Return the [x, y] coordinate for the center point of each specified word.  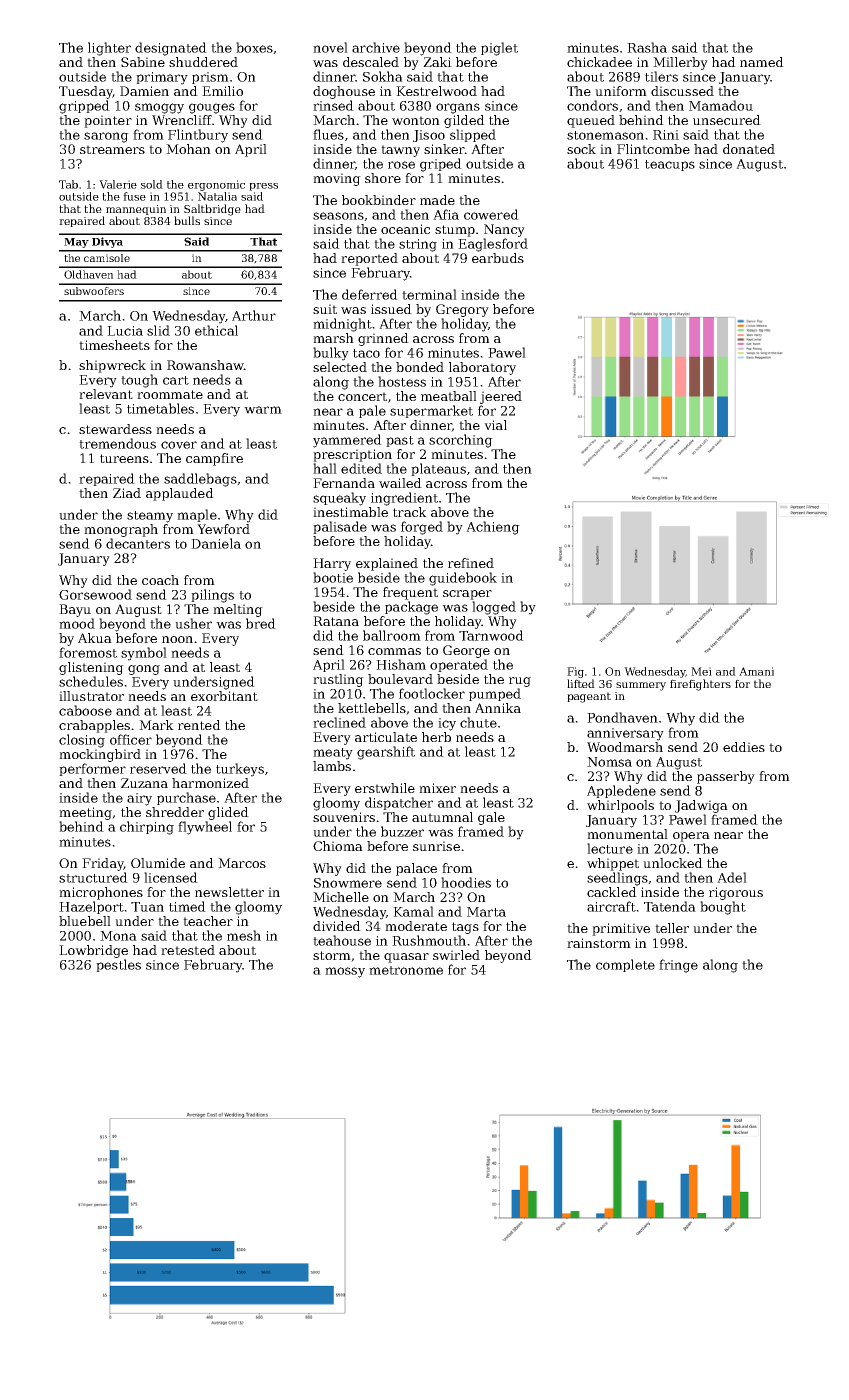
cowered [491, 214]
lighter [109, 49]
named [762, 62]
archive [376, 47]
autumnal [442, 817]
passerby [726, 777]
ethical [216, 330]
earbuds [498, 258]
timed [187, 906]
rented [199, 725]
